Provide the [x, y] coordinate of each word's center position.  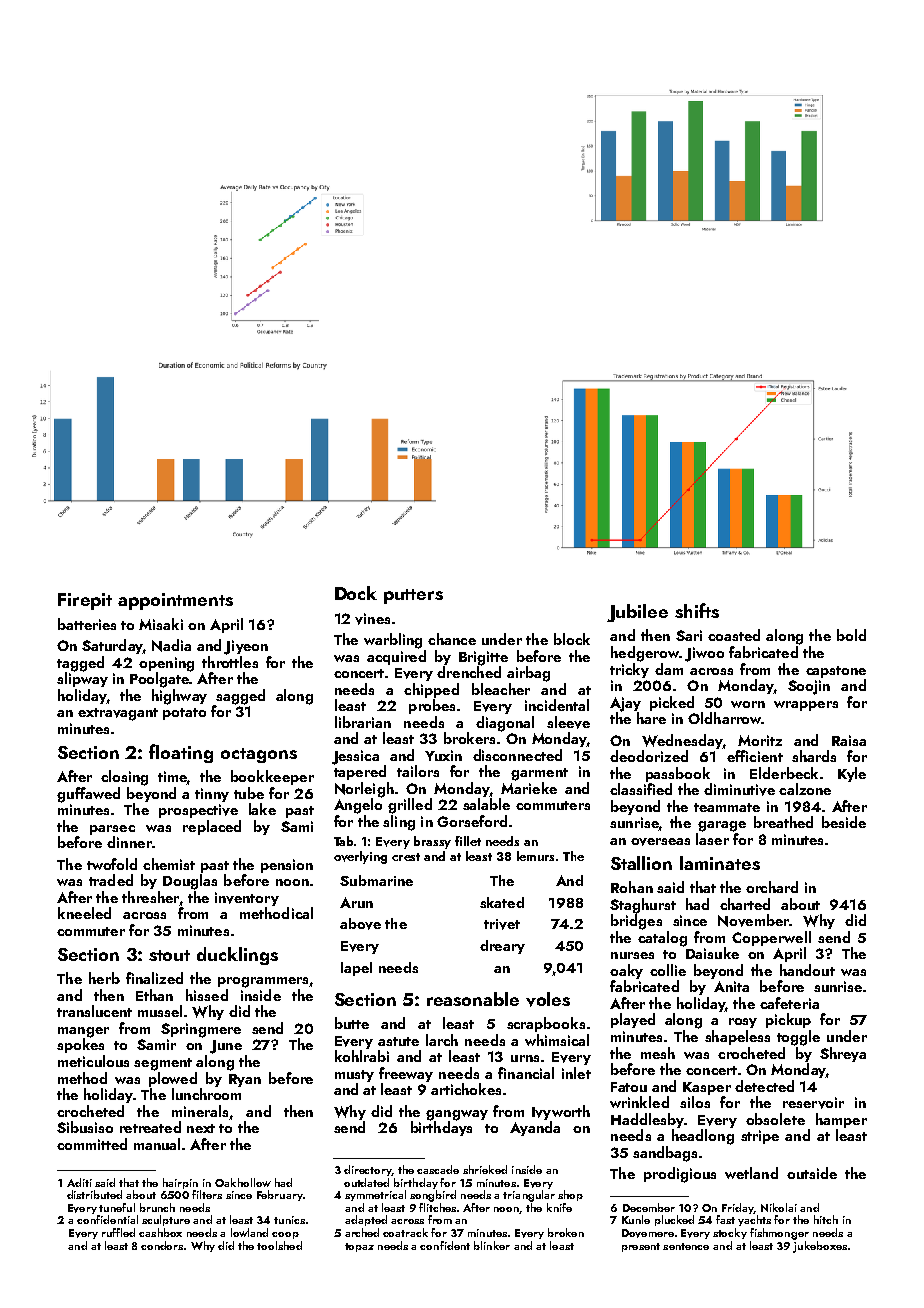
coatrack [405, 1232]
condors [162, 1245]
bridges [636, 922]
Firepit [85, 601]
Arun [356, 902]
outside [812, 1173]
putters [413, 596]
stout [169, 955]
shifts [697, 610]
